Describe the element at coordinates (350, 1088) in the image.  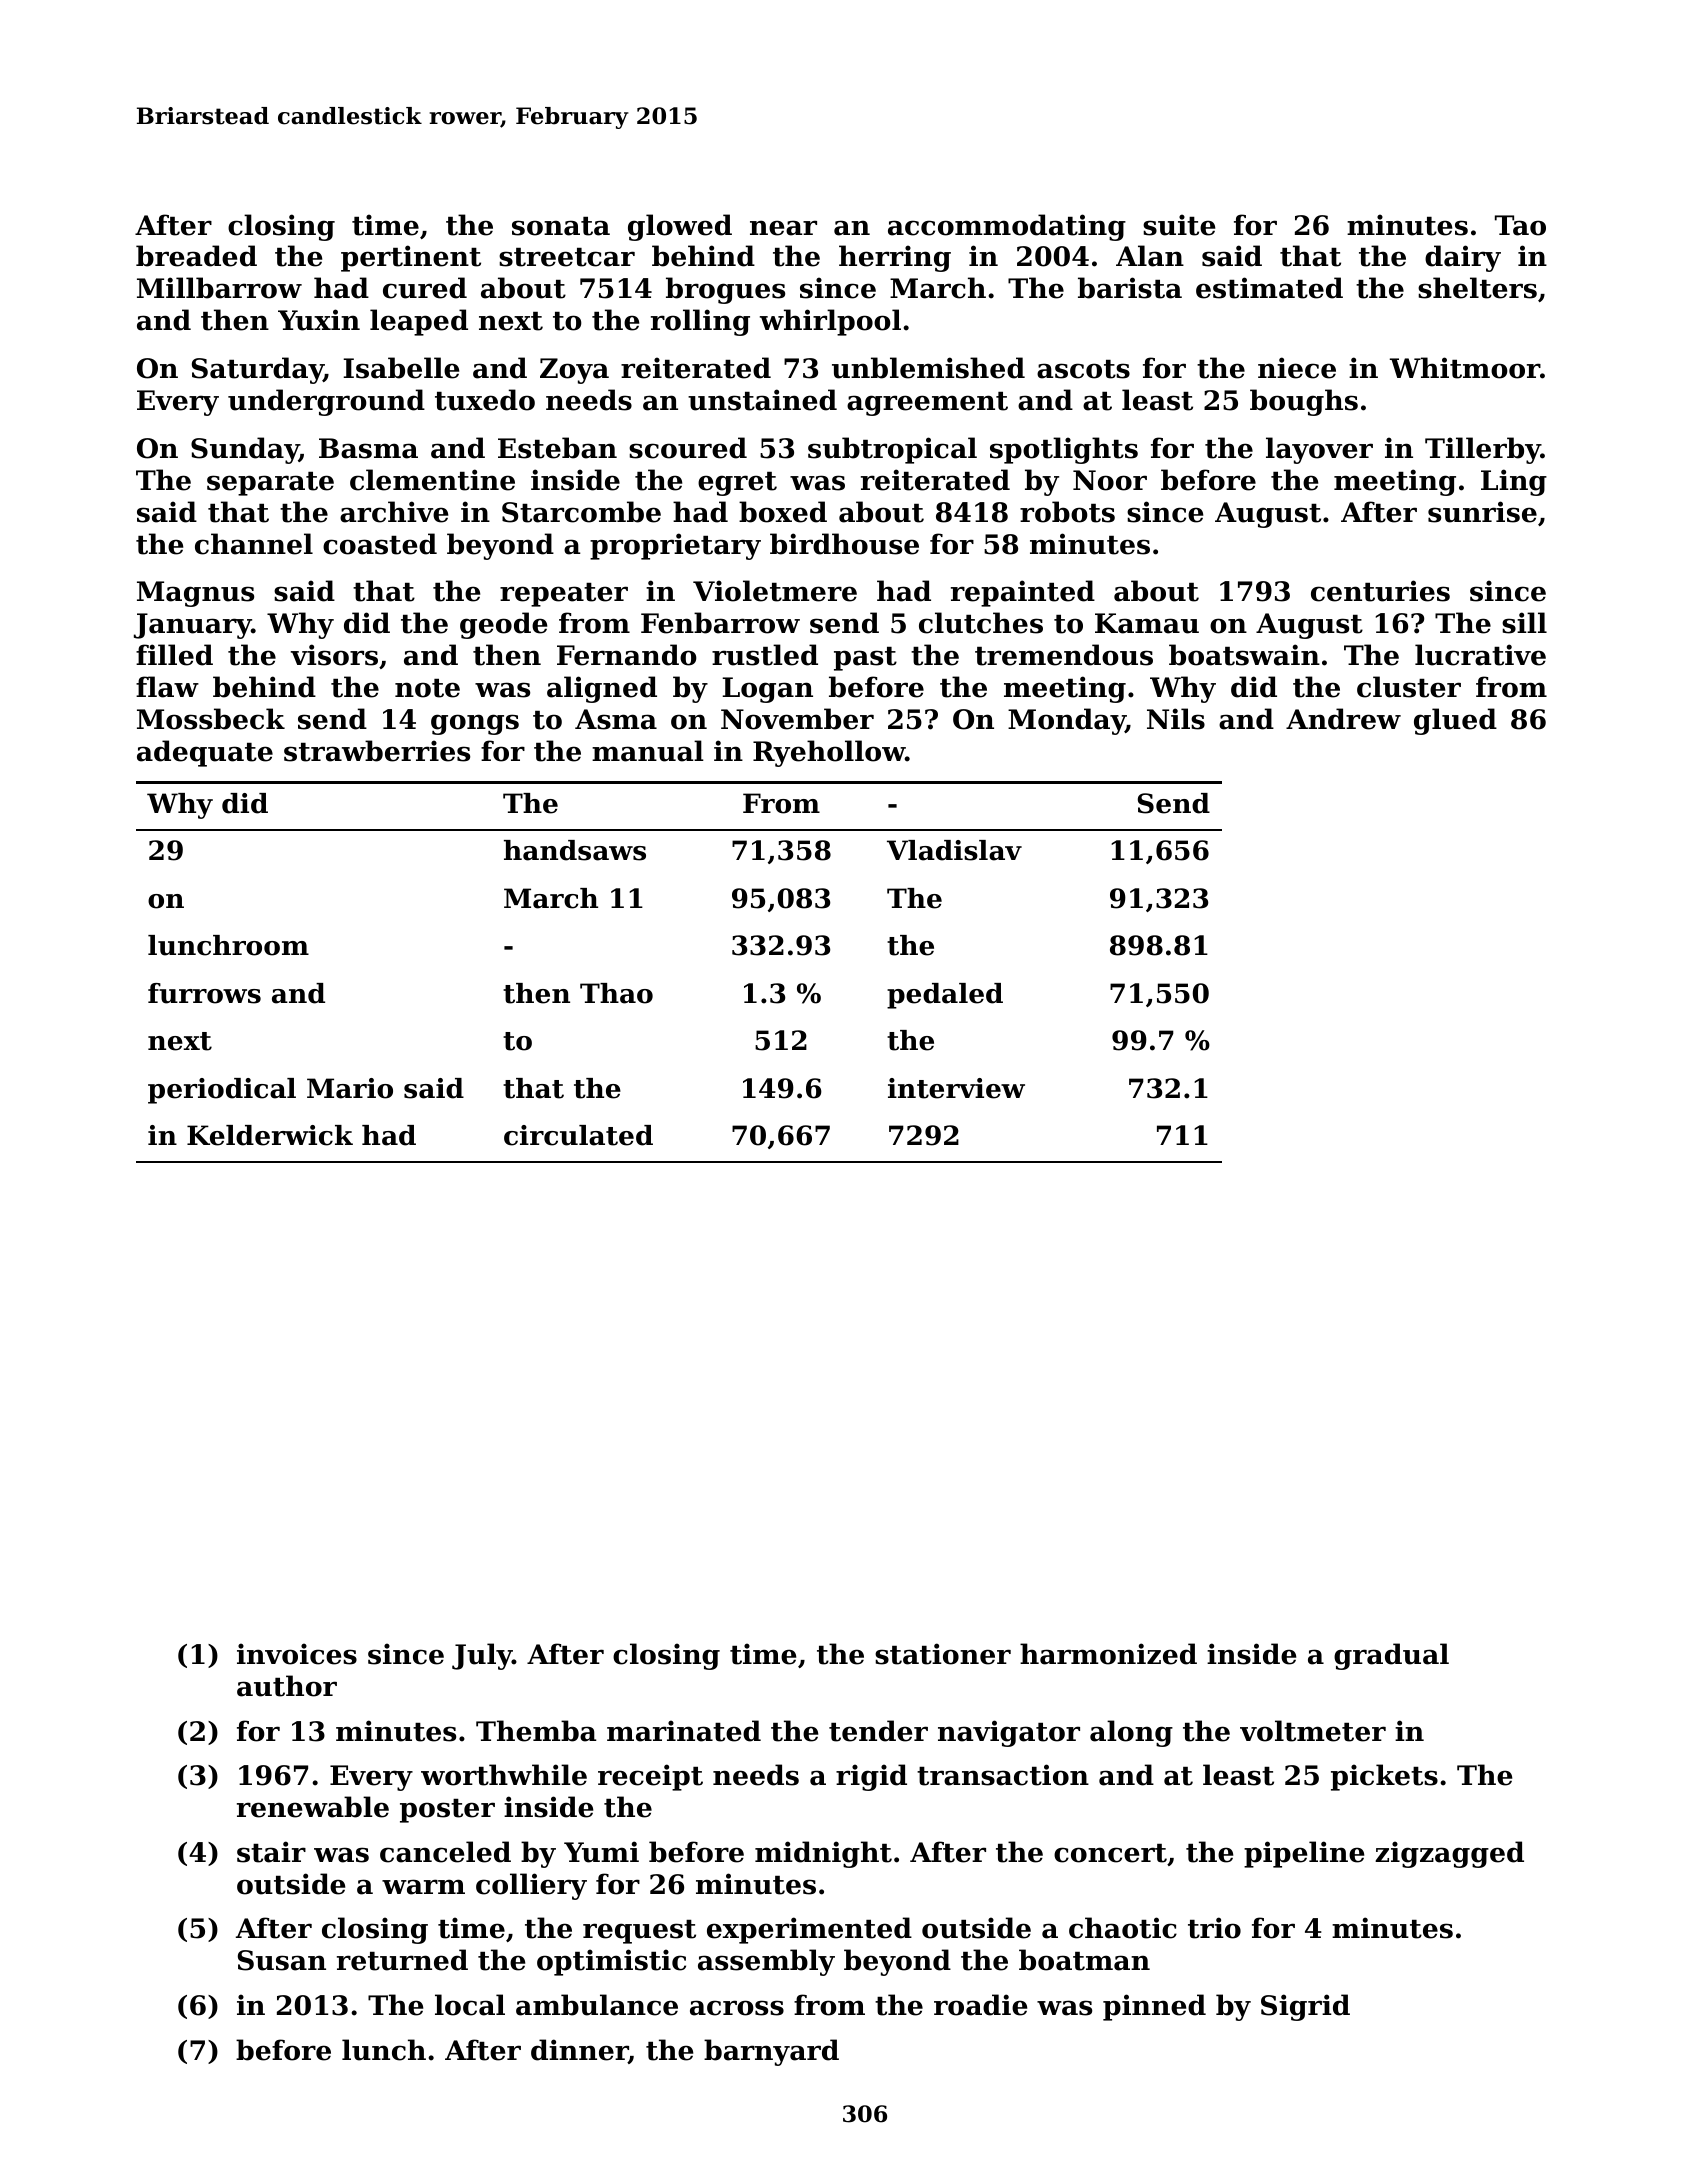
I see `Mario` at that location.
